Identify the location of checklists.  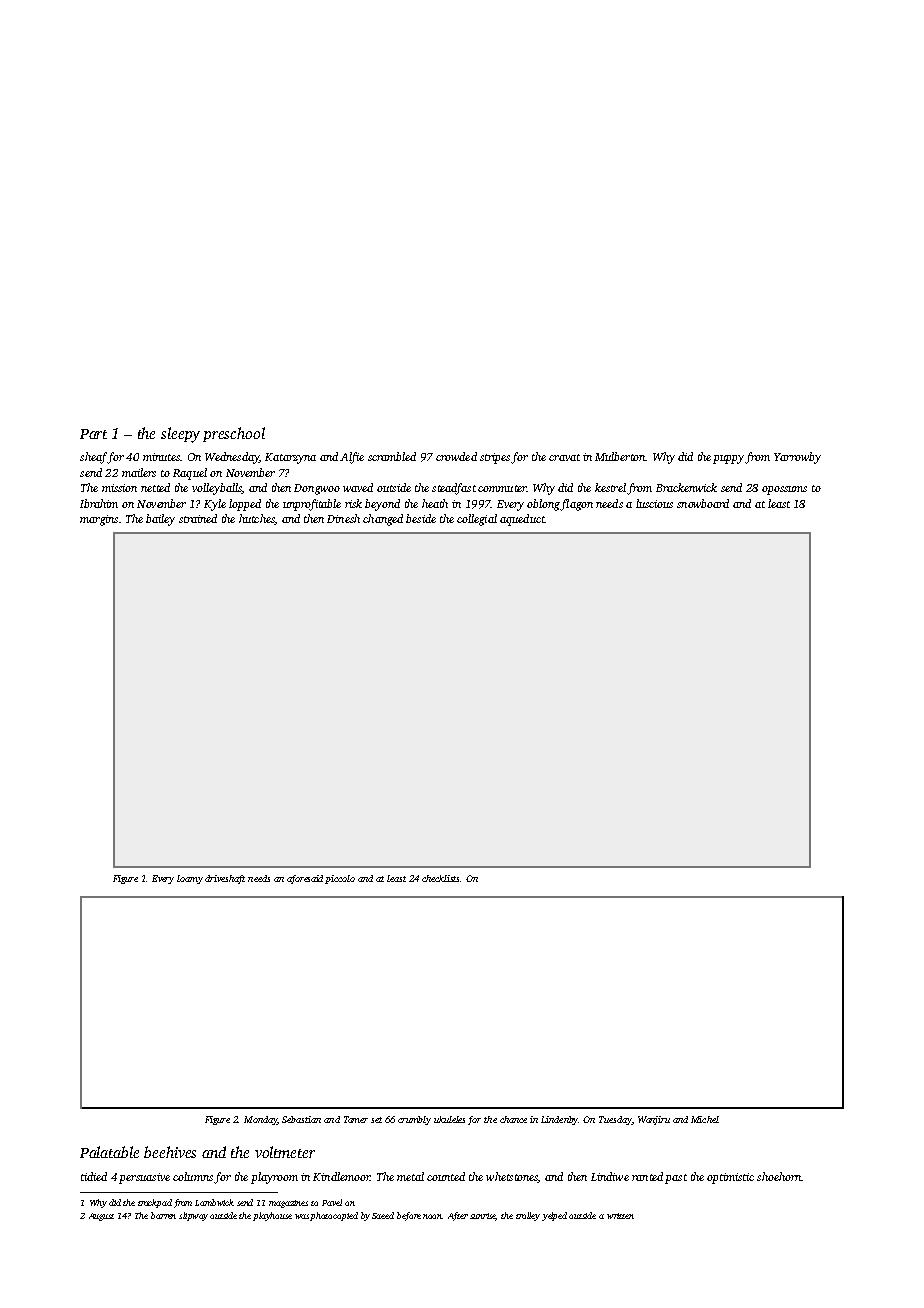
(441, 878).
